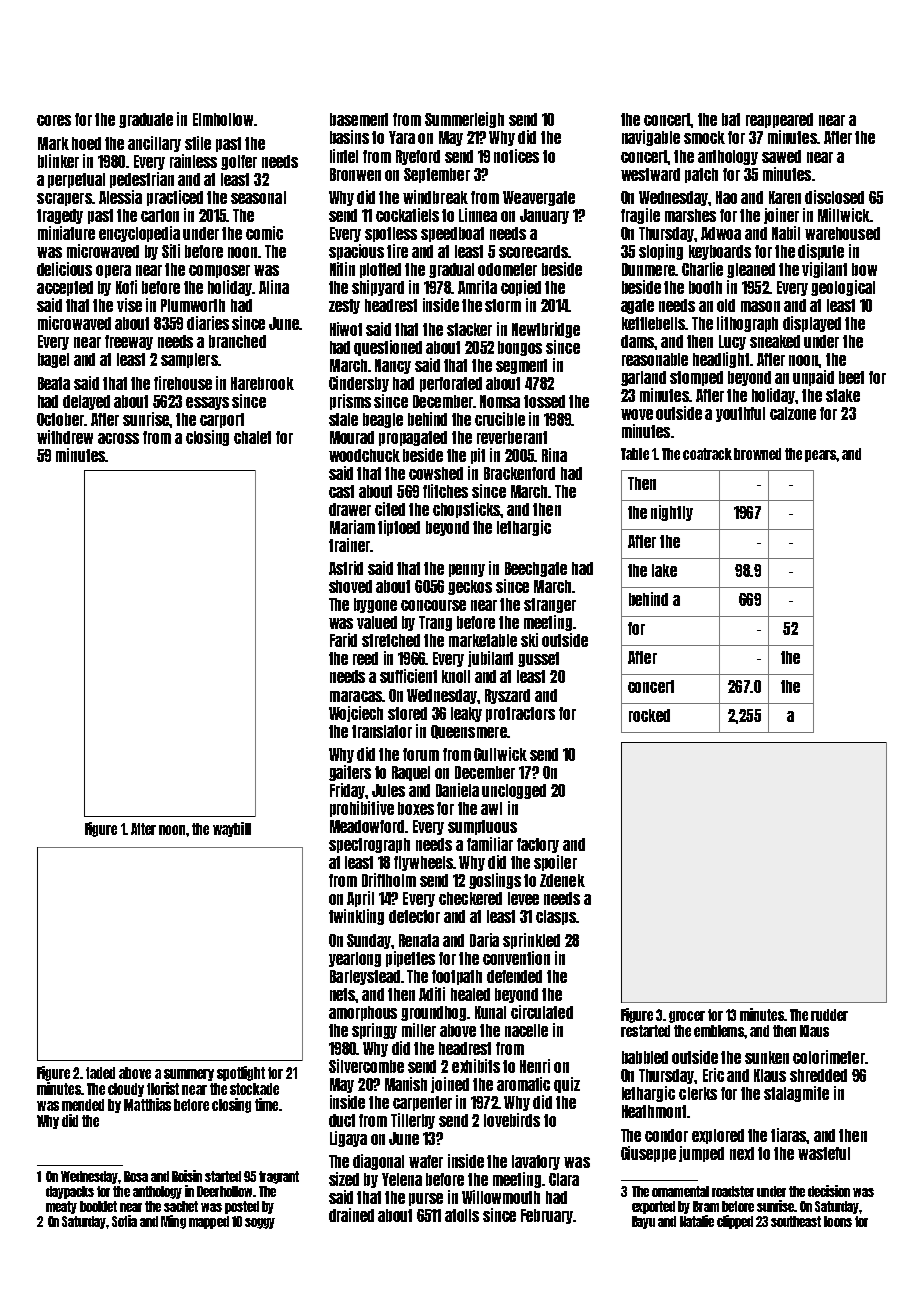  Describe the element at coordinates (829, 1015) in the image. I see `rudder` at that location.
